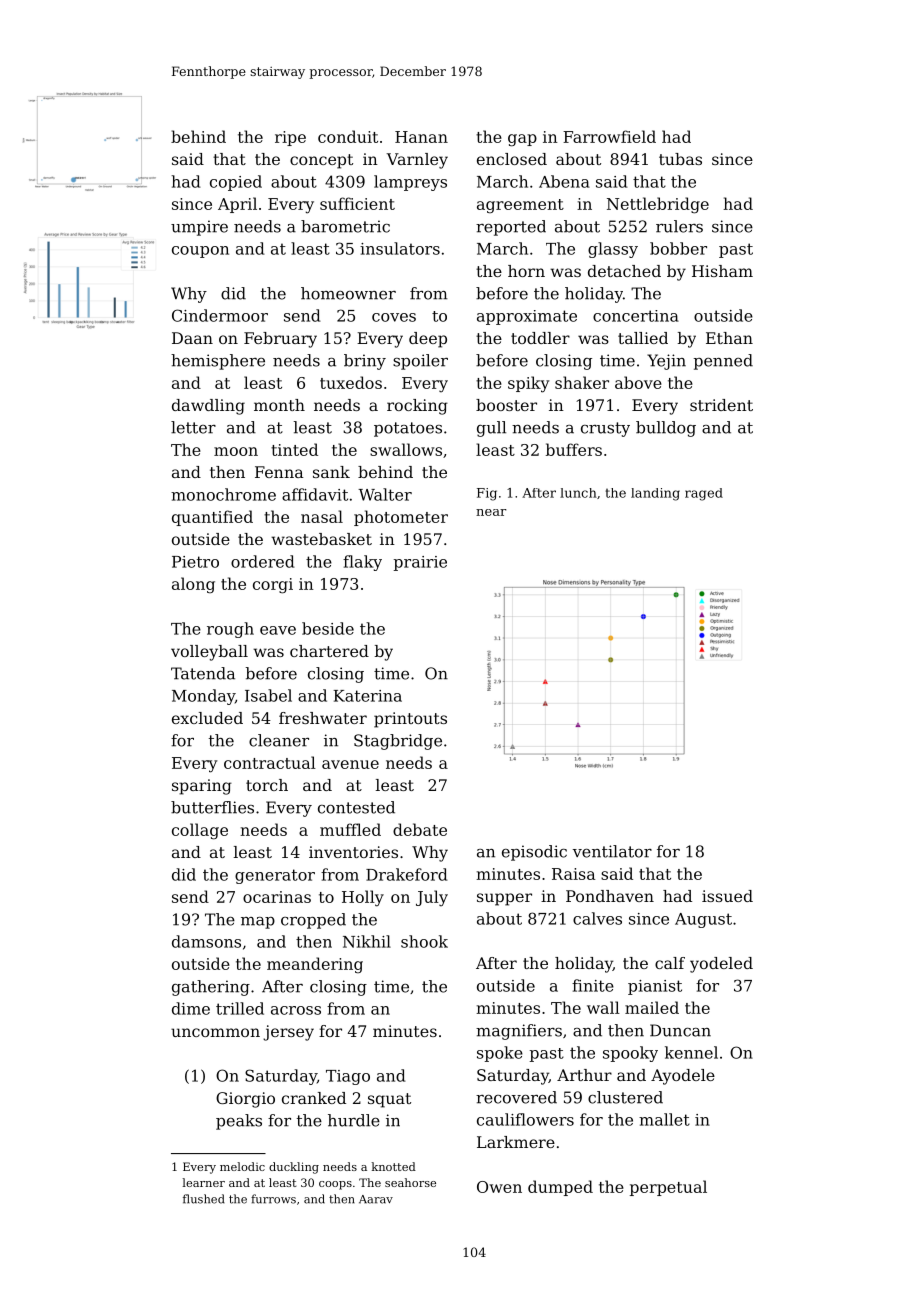 The image size is (924, 1311). I want to click on issued, so click(727, 896).
